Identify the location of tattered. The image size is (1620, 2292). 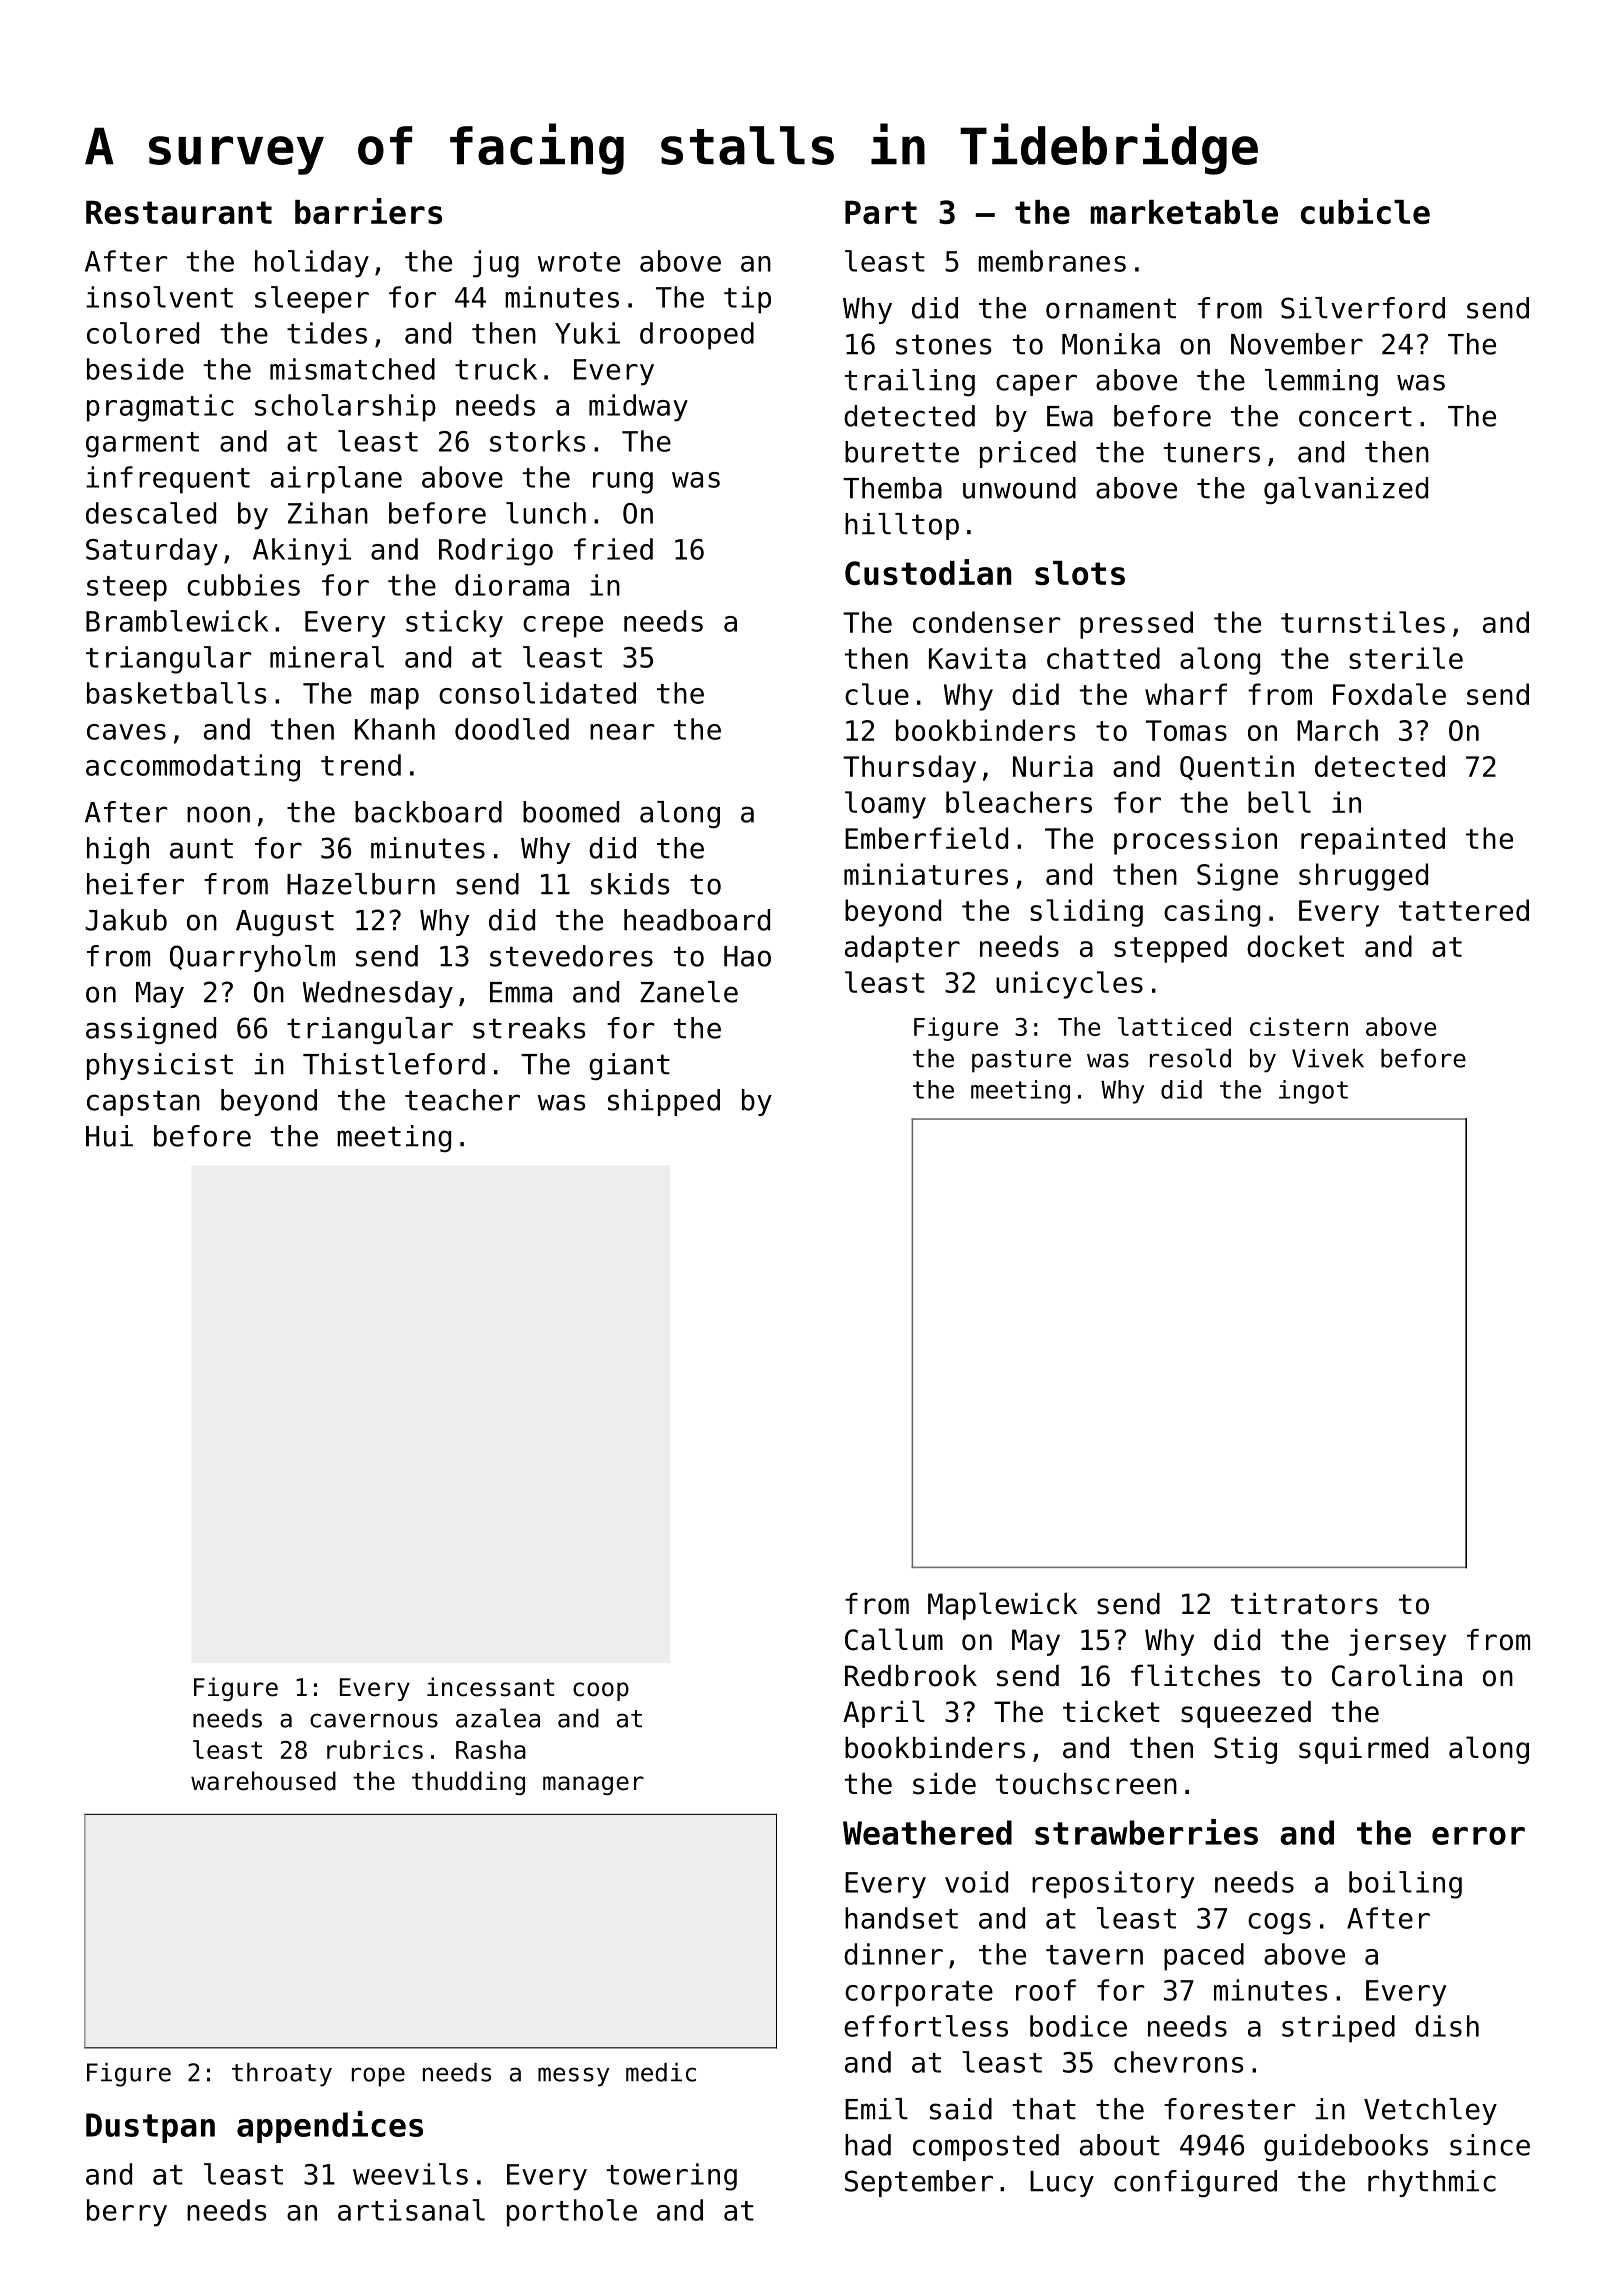
(1464, 910).
